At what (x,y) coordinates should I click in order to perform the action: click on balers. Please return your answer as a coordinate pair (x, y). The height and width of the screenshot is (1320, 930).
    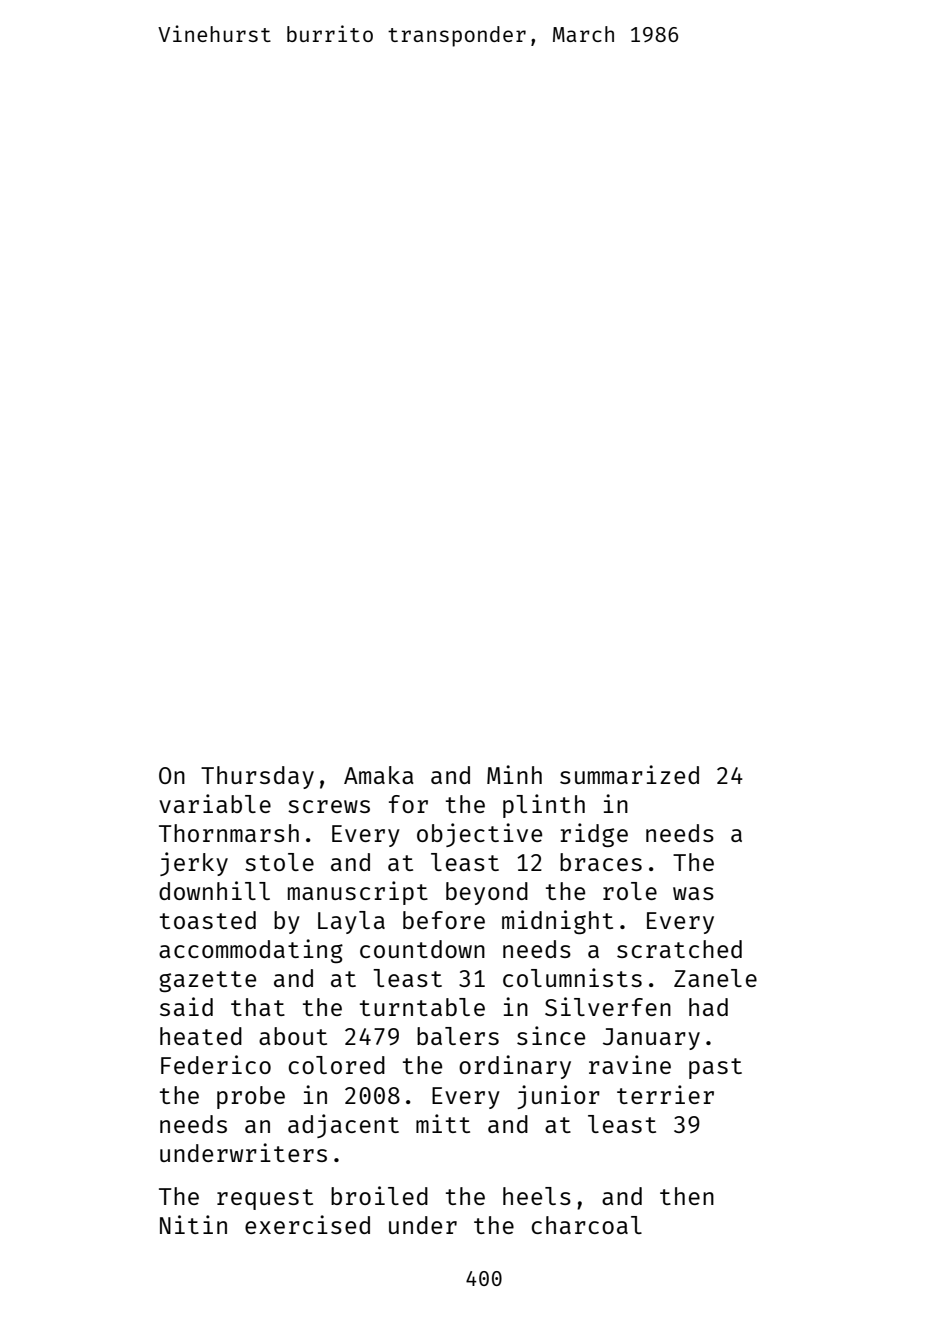
    Looking at the image, I should click on (458, 1036).
